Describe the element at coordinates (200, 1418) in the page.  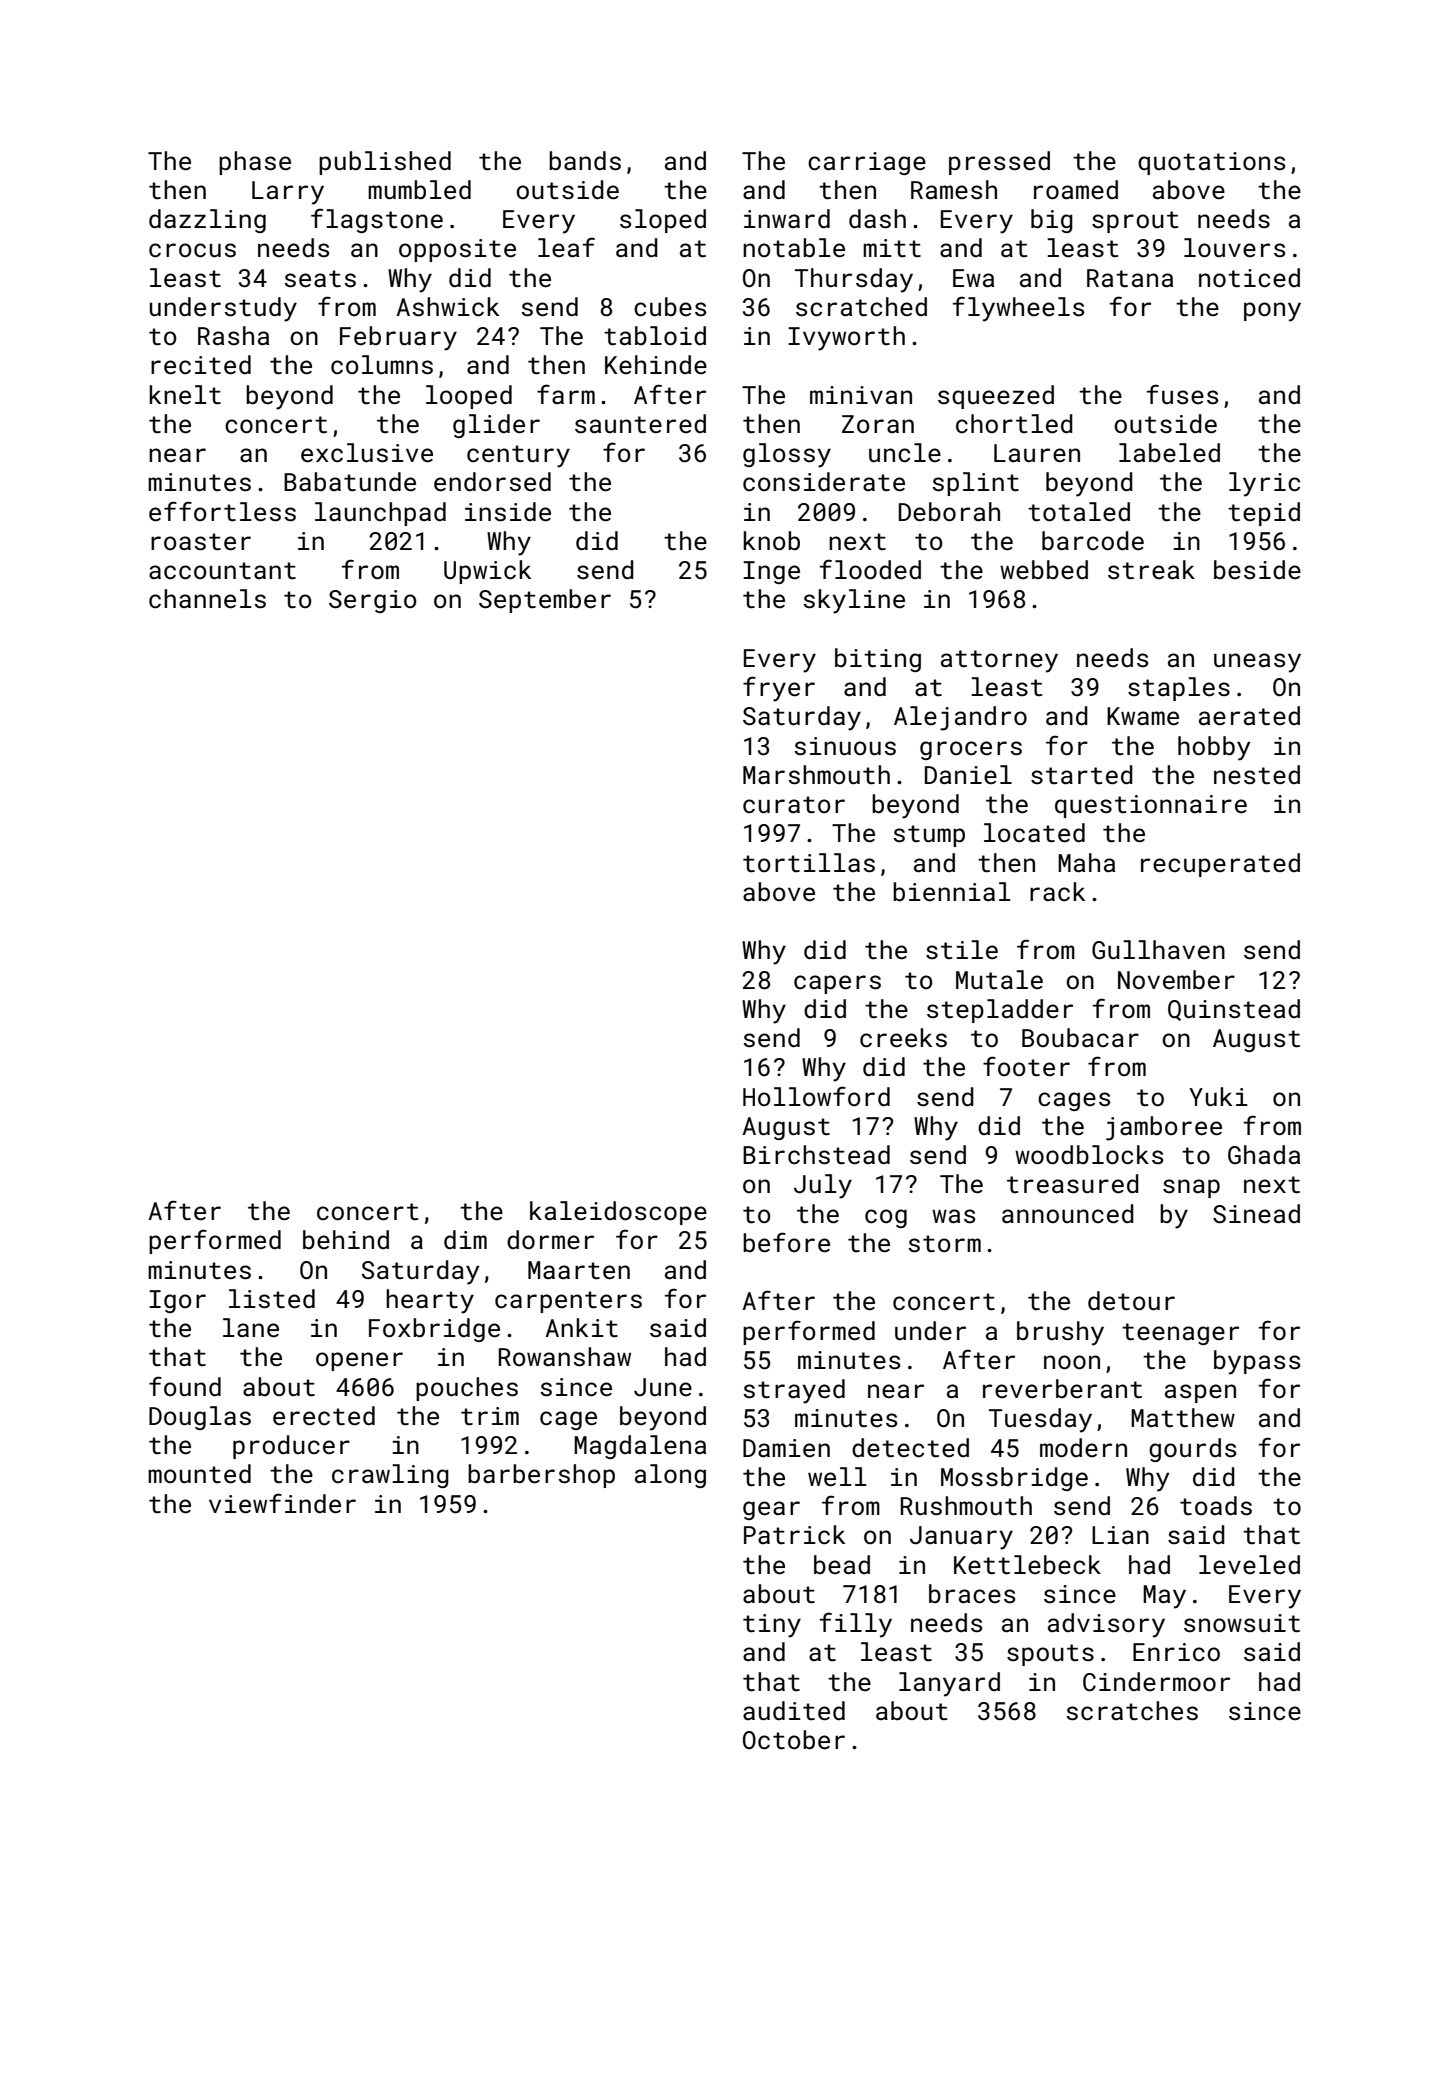
I see `Douglas` at that location.
